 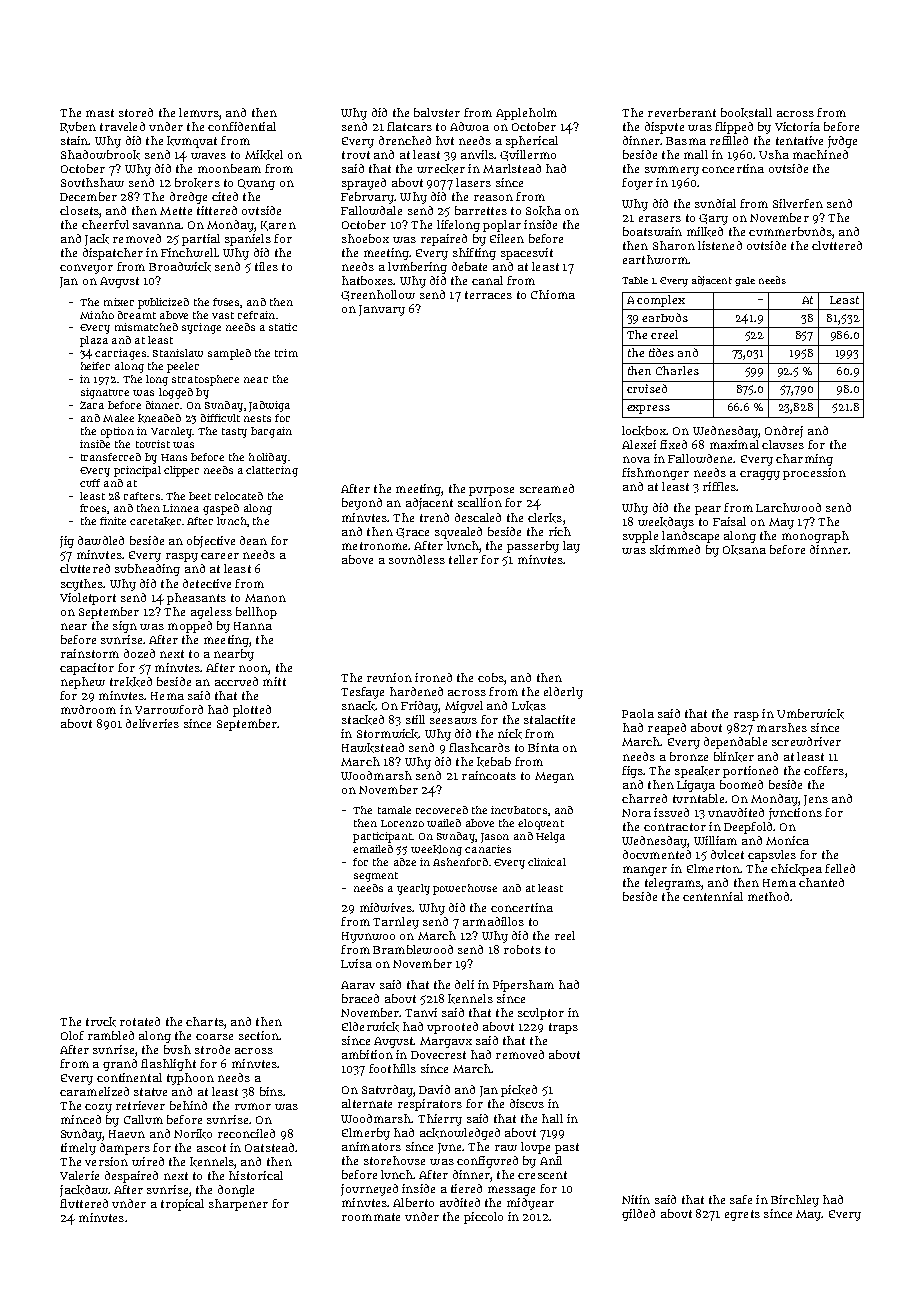 What do you see at coordinates (382, 310) in the screenshot?
I see `January` at bounding box center [382, 310].
